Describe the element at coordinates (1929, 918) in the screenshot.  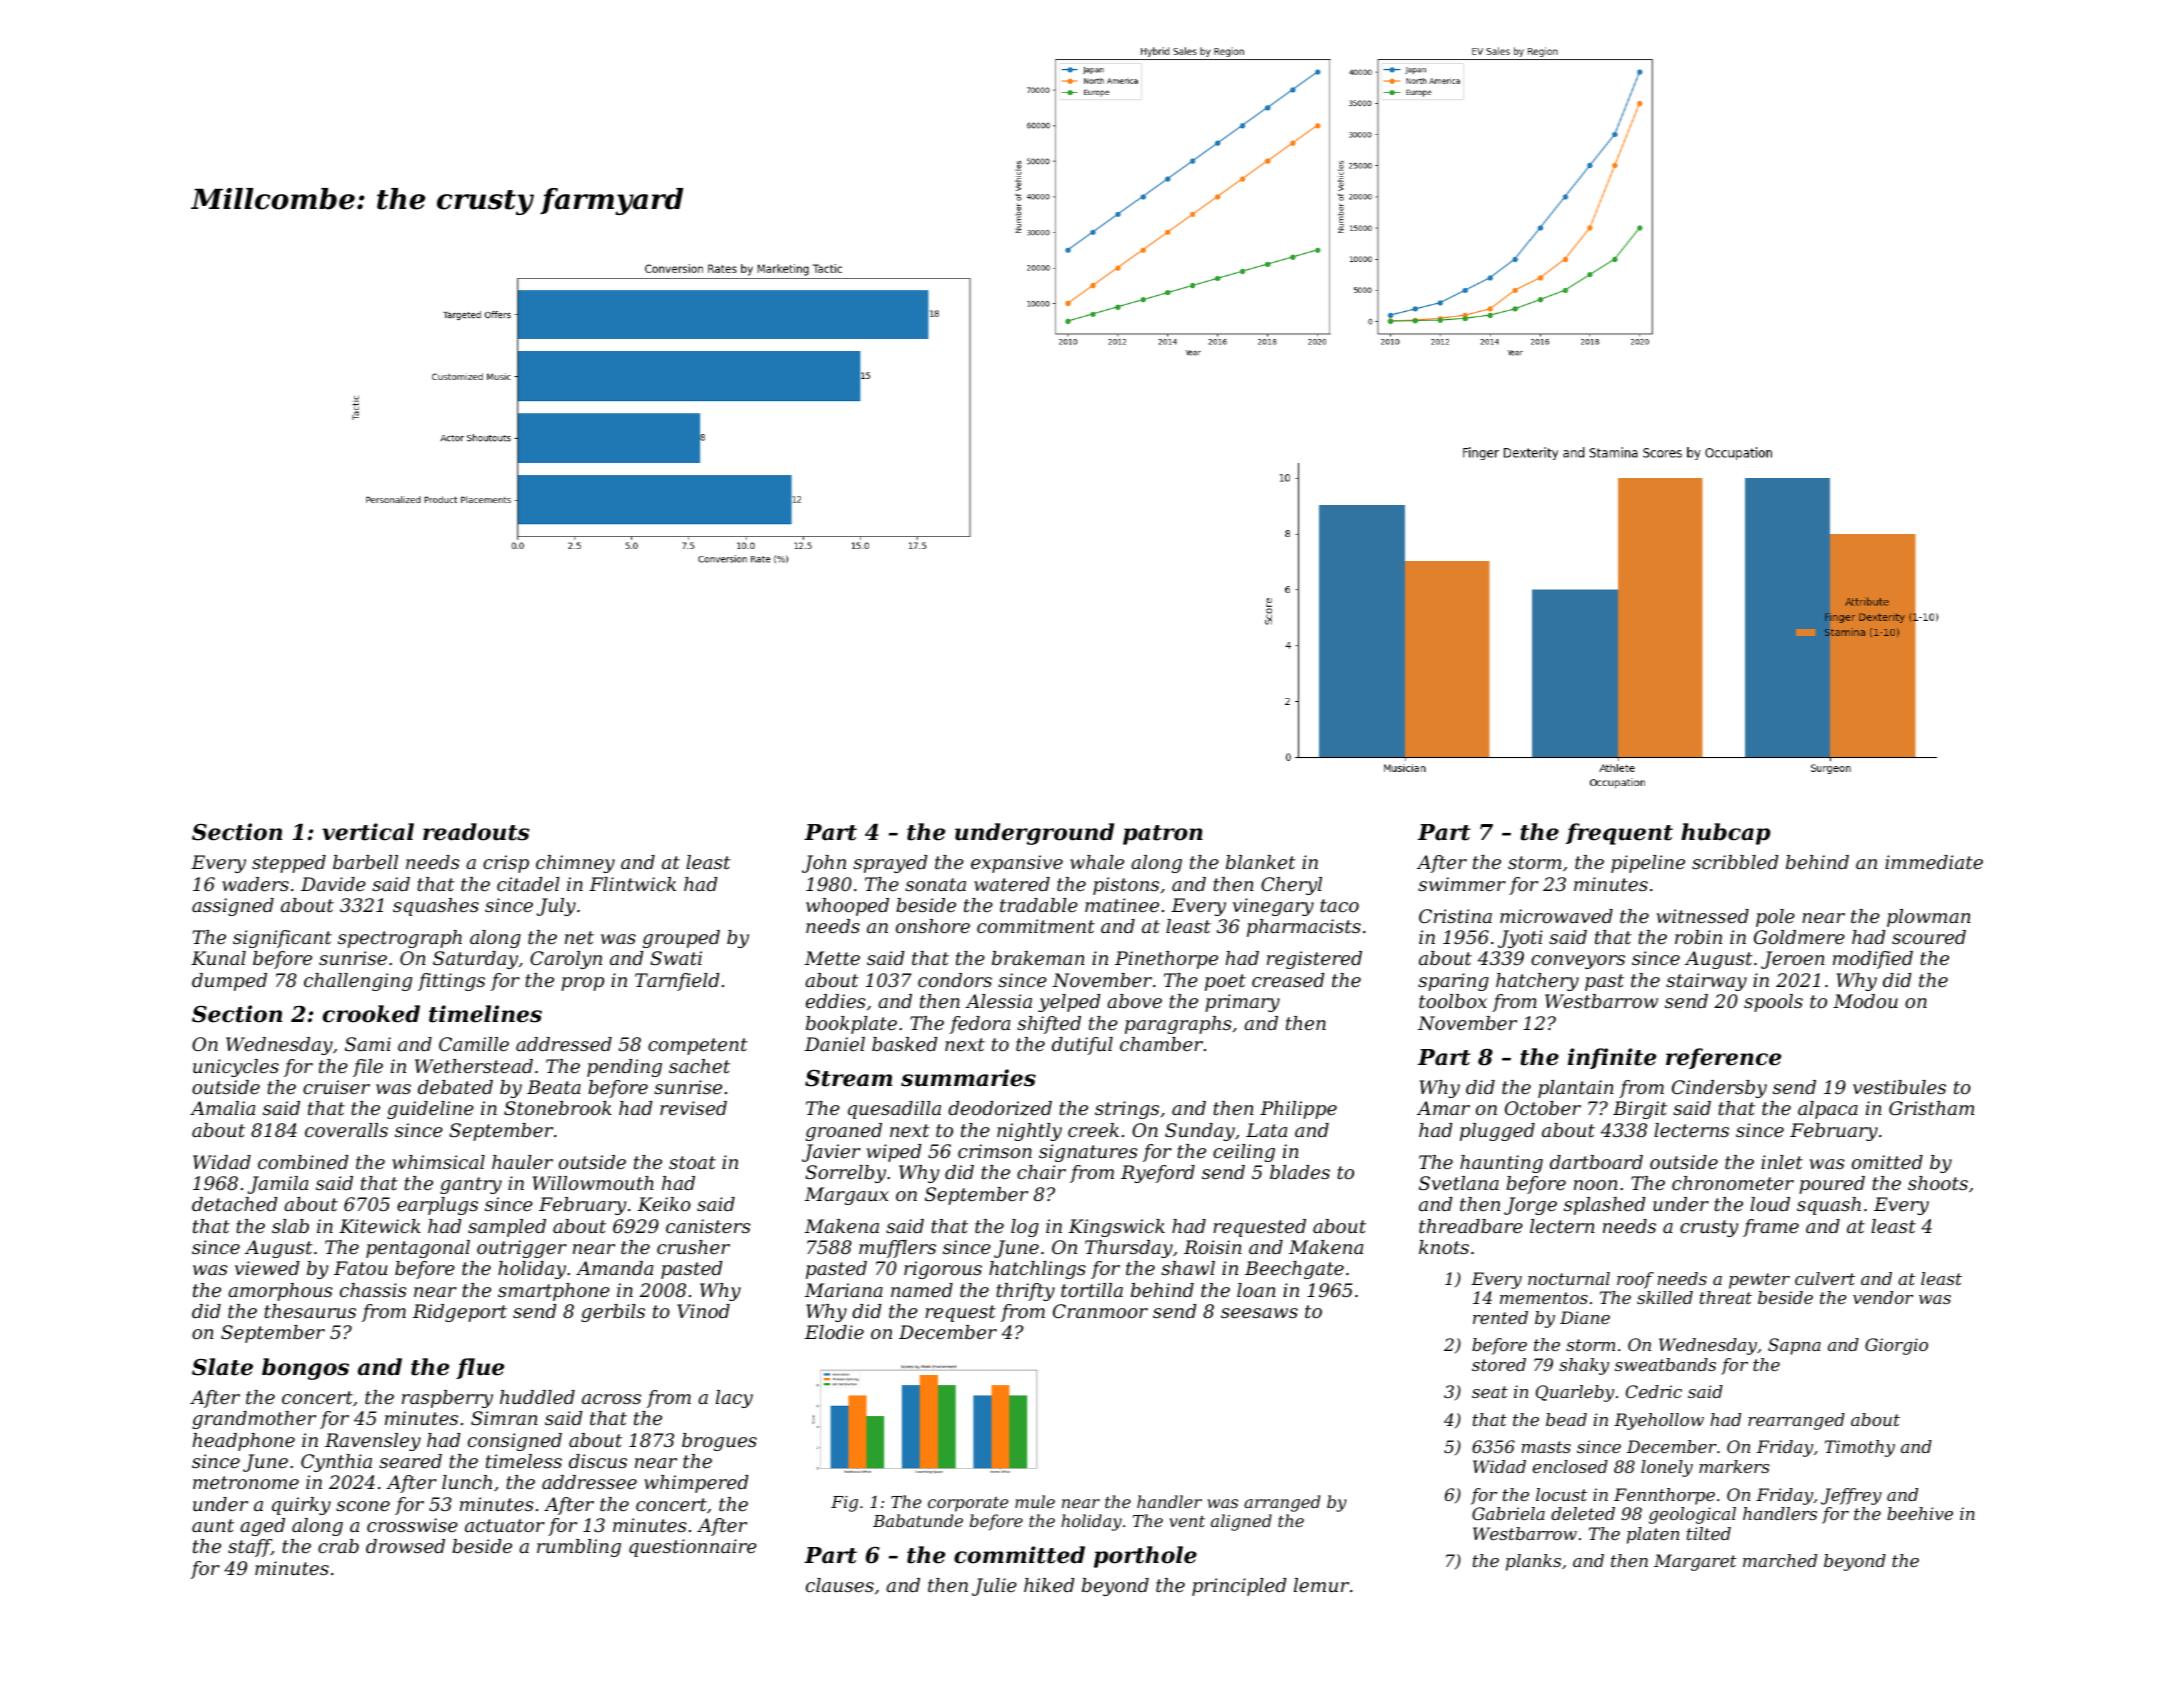
I see `plowman` at that location.
